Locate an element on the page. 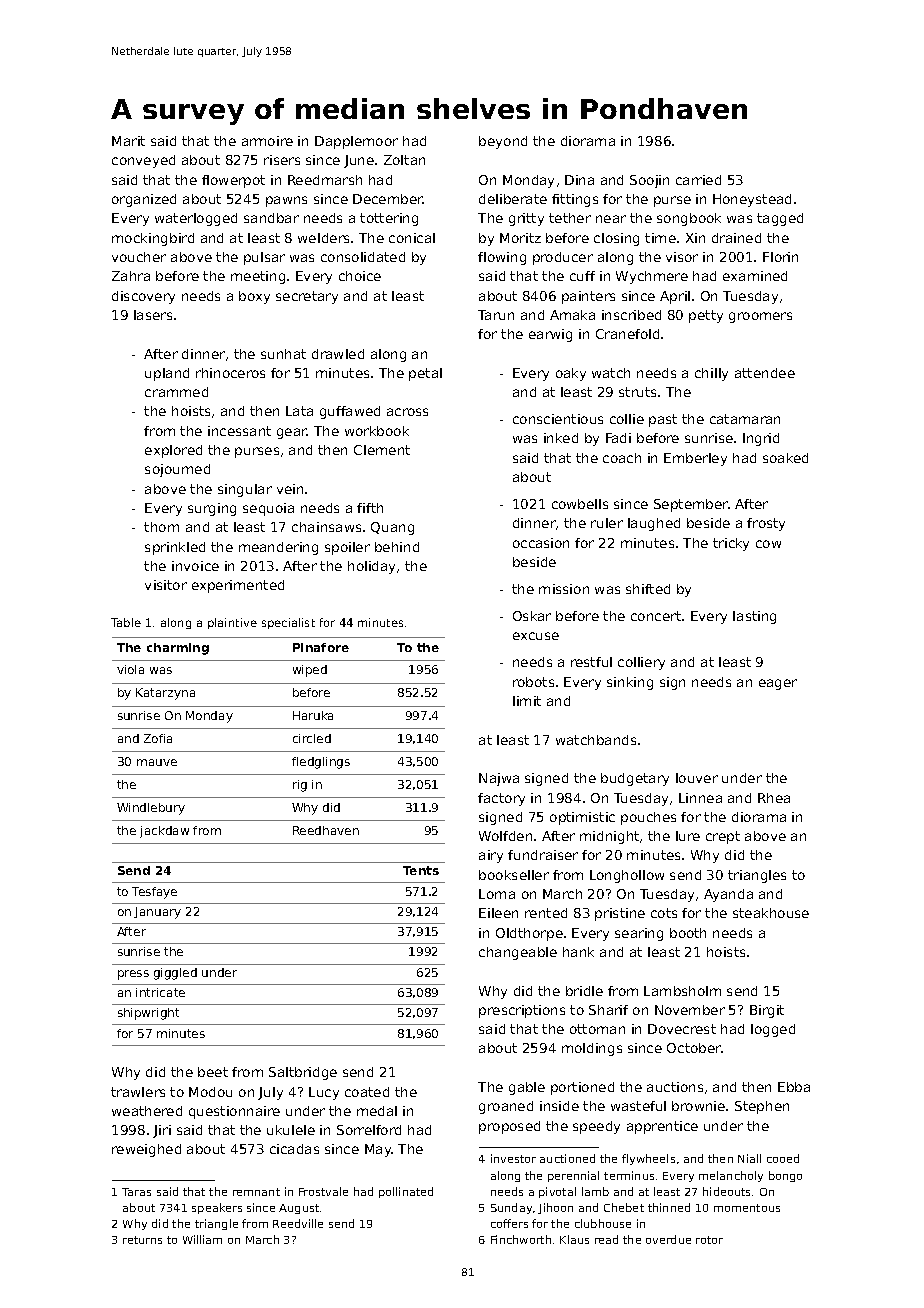 This page has height=1308, width=924. gable is located at coordinates (527, 1088).
